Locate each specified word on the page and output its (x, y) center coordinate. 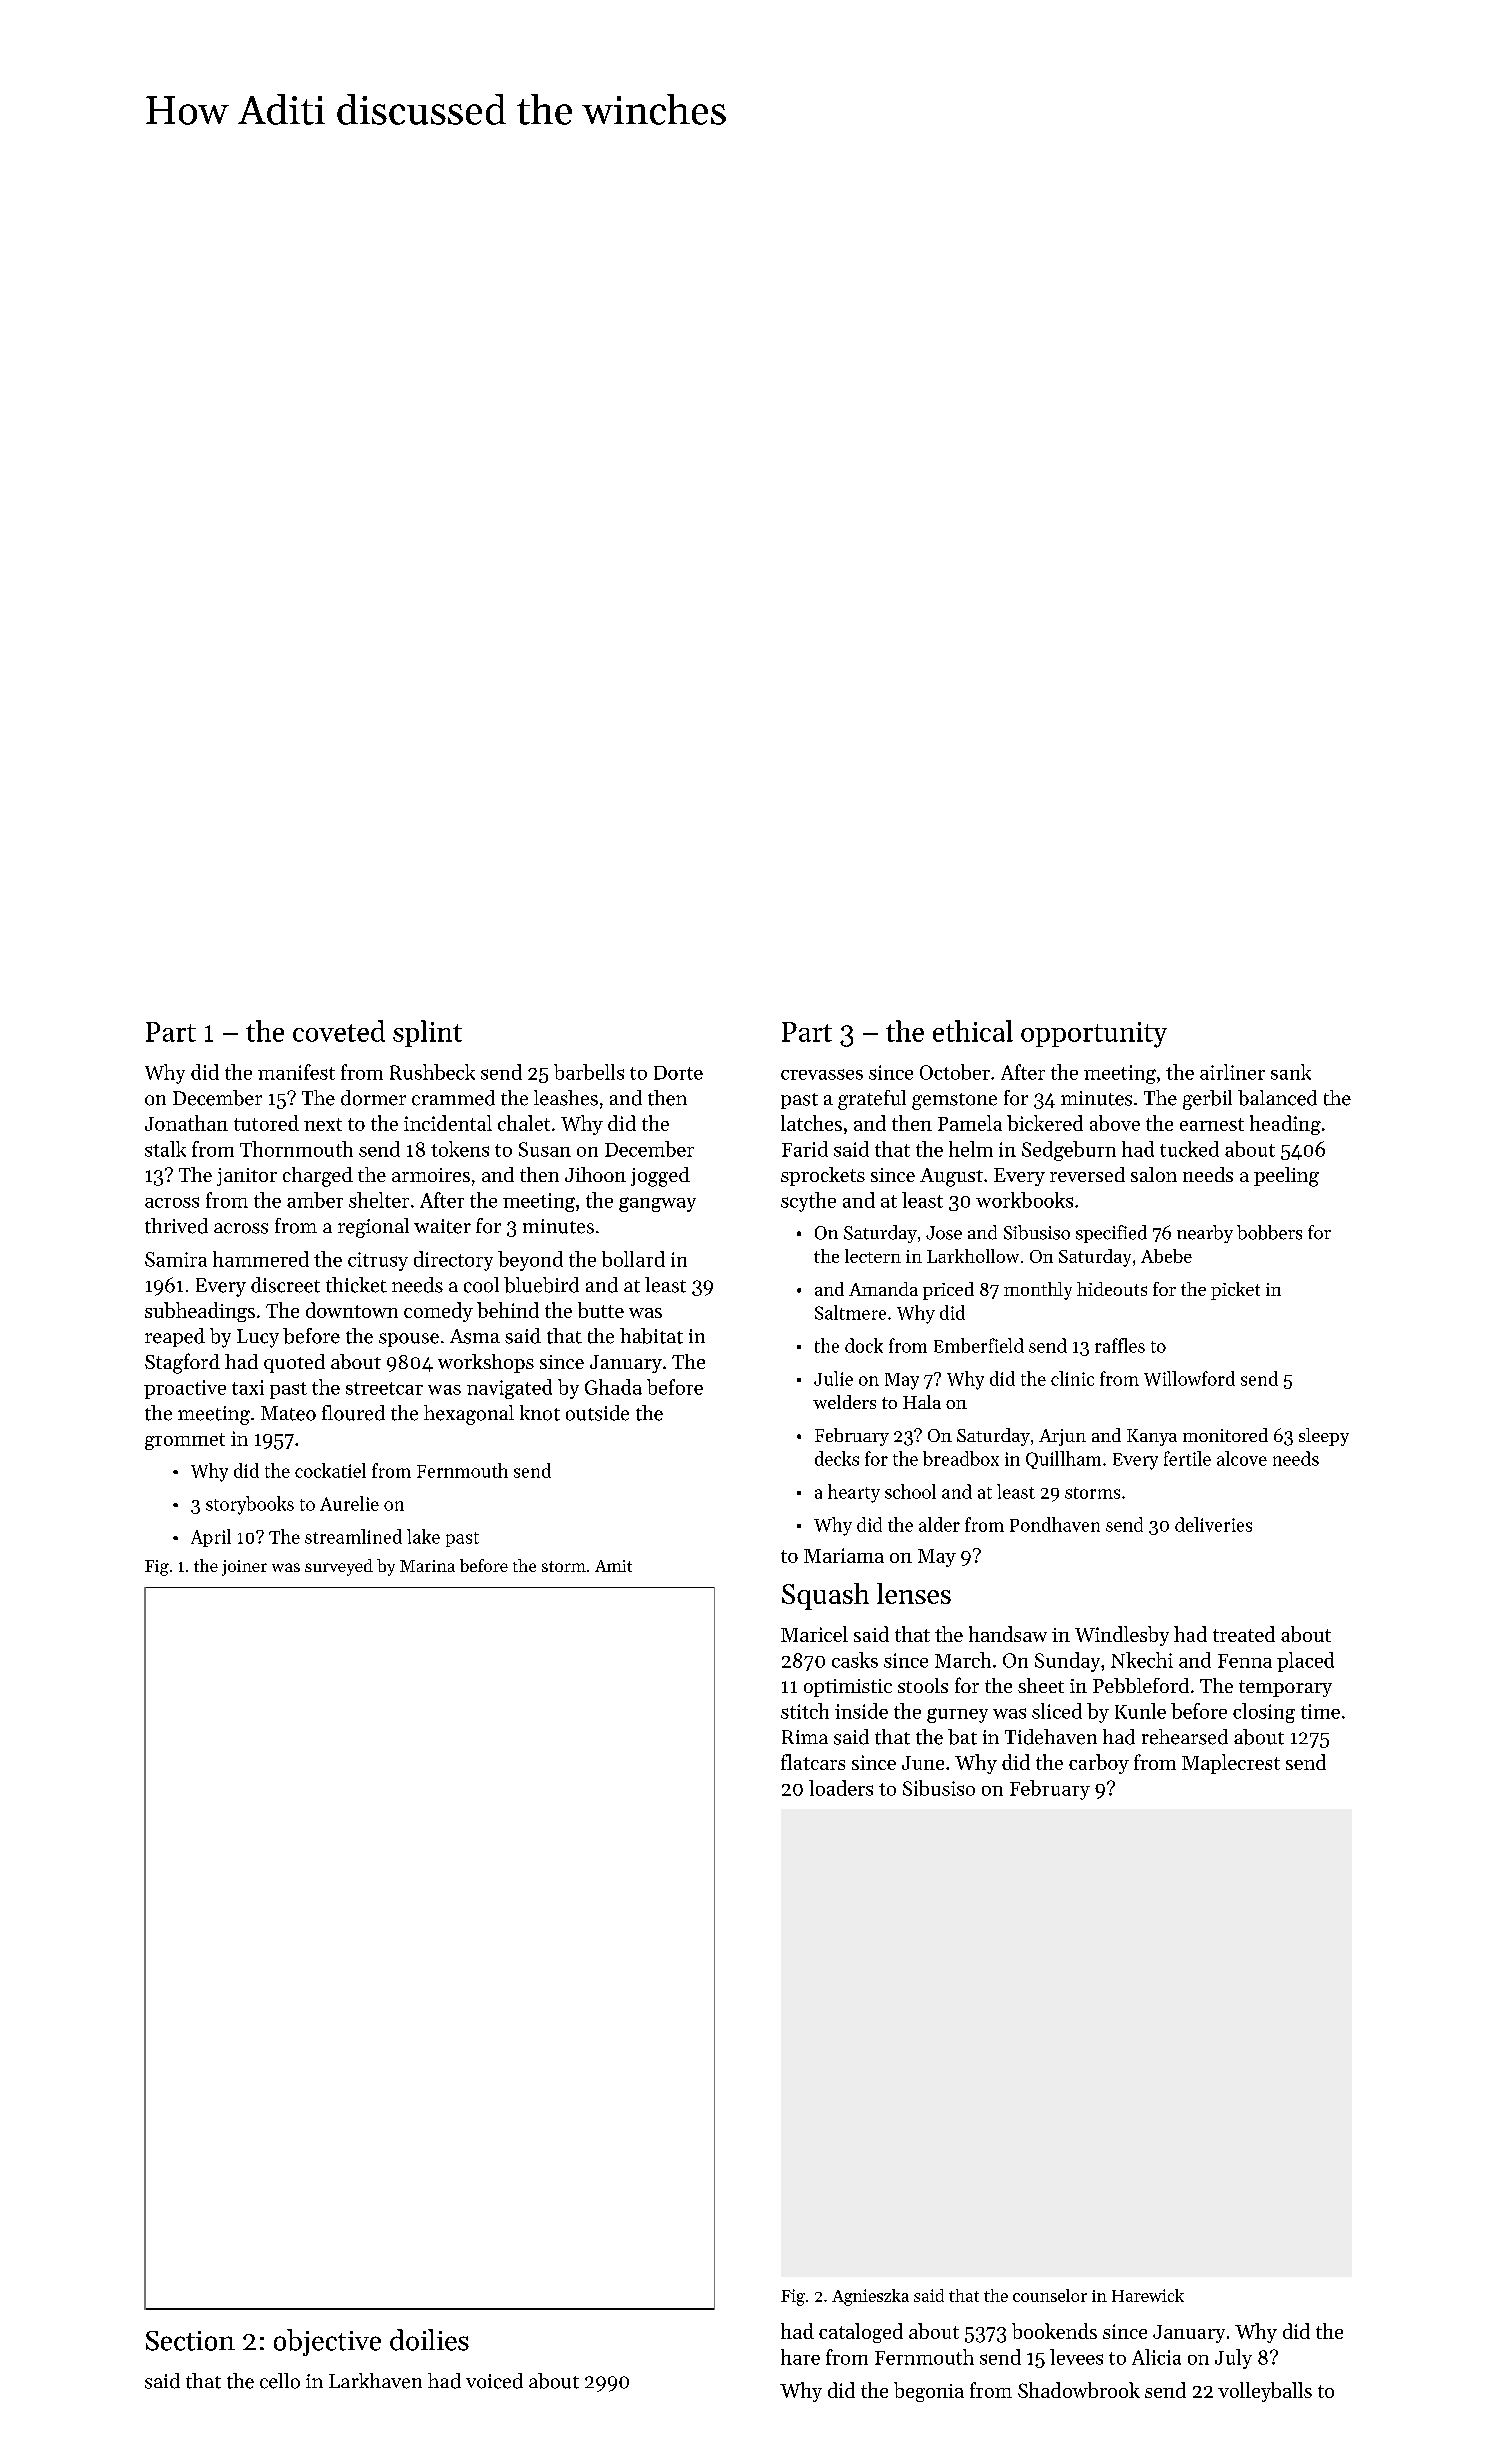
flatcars (813, 1762)
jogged (660, 1177)
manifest (296, 1072)
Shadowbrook (1079, 2390)
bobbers (1269, 1232)
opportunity (1094, 1035)
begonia (929, 2392)
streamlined (353, 1536)
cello (280, 2381)
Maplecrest (1231, 1764)
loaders (841, 1788)
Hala (922, 1402)
